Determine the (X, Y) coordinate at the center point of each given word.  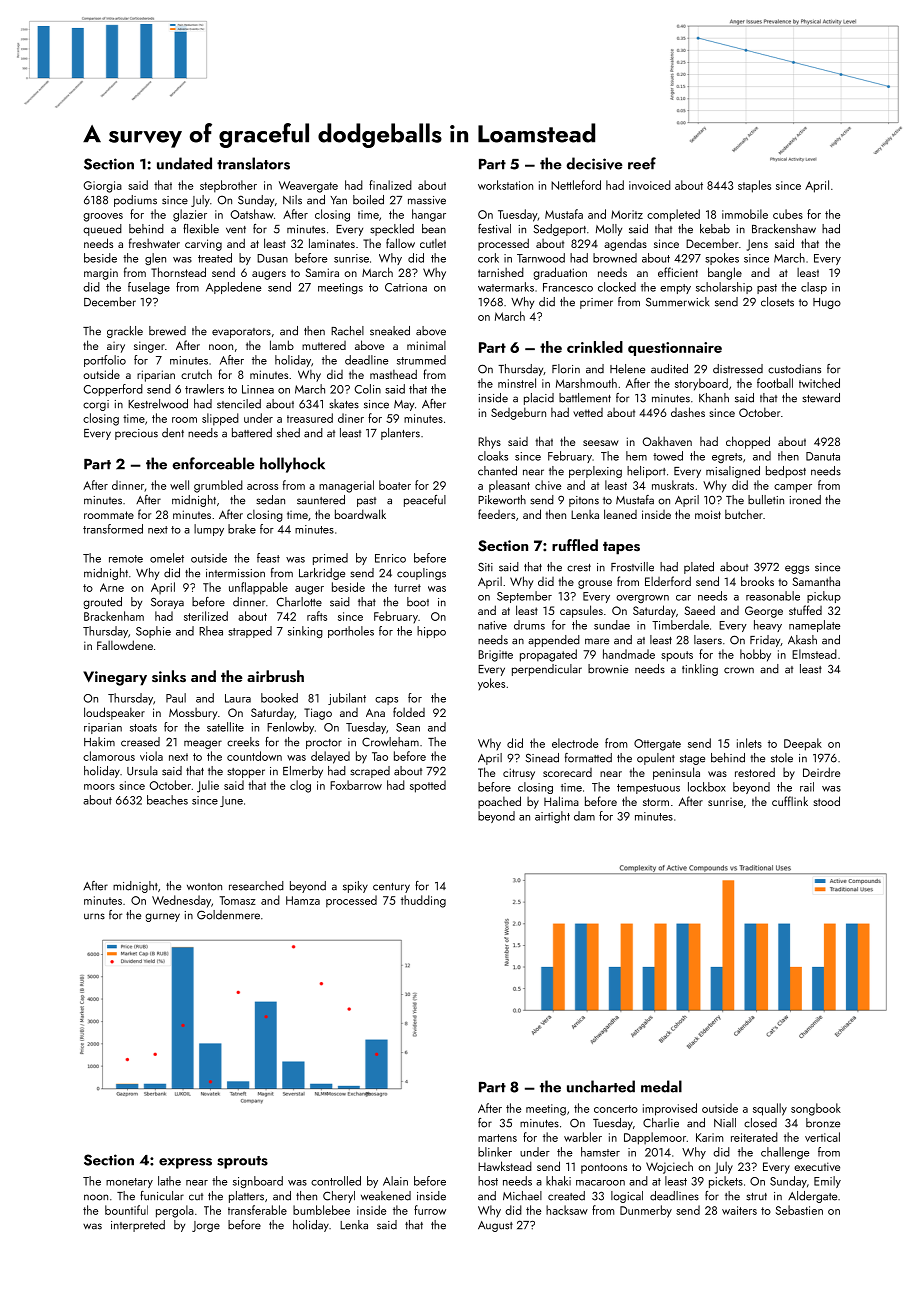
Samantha (816, 581)
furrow (430, 1210)
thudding (423, 901)
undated (184, 163)
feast (268, 558)
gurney (162, 917)
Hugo (827, 303)
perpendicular (547, 670)
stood (827, 801)
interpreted (138, 1226)
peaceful (425, 501)
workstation (505, 185)
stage (692, 760)
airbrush (275, 676)
